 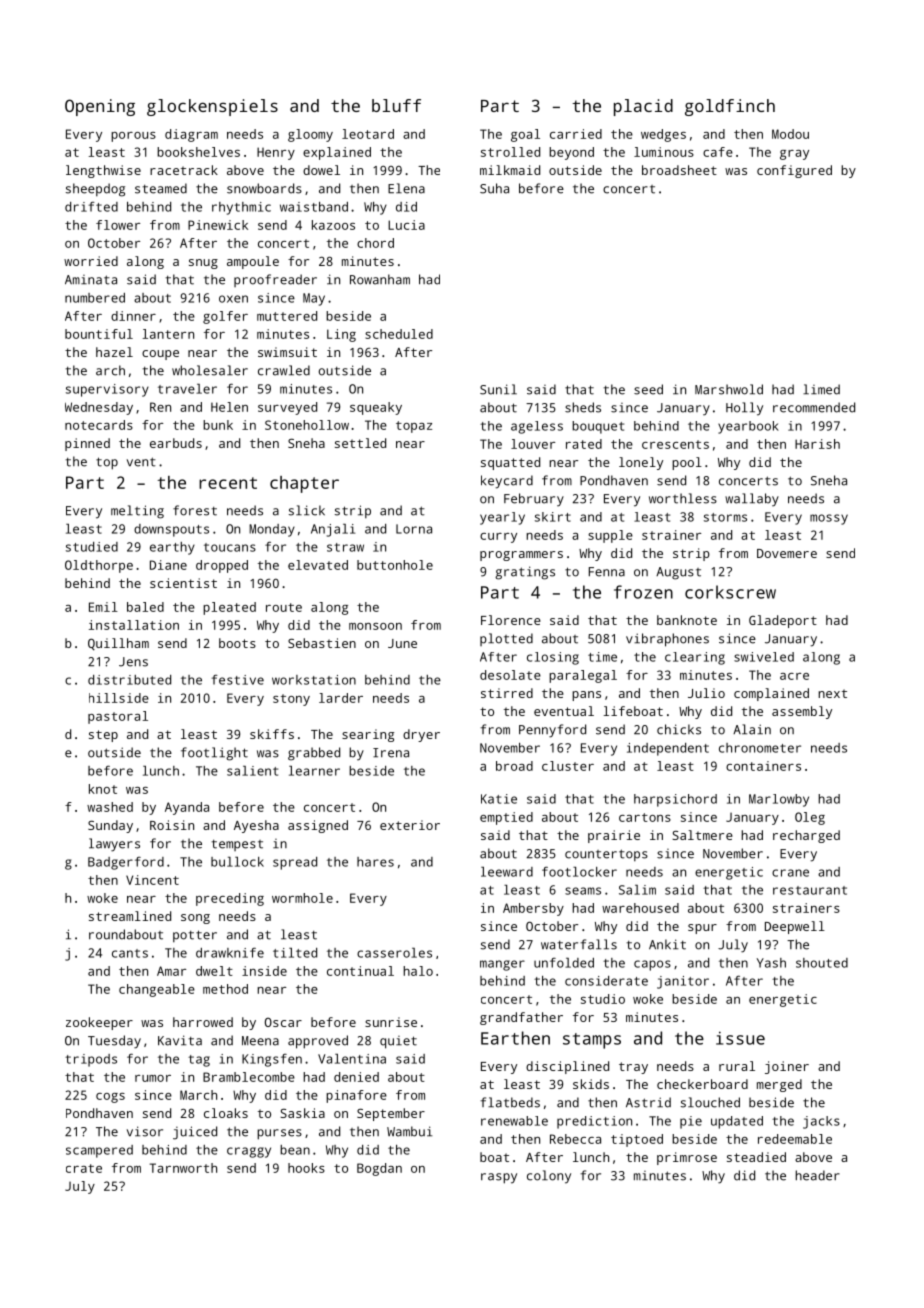 What do you see at coordinates (498, 389) in the document?
I see `Sunil` at bounding box center [498, 389].
